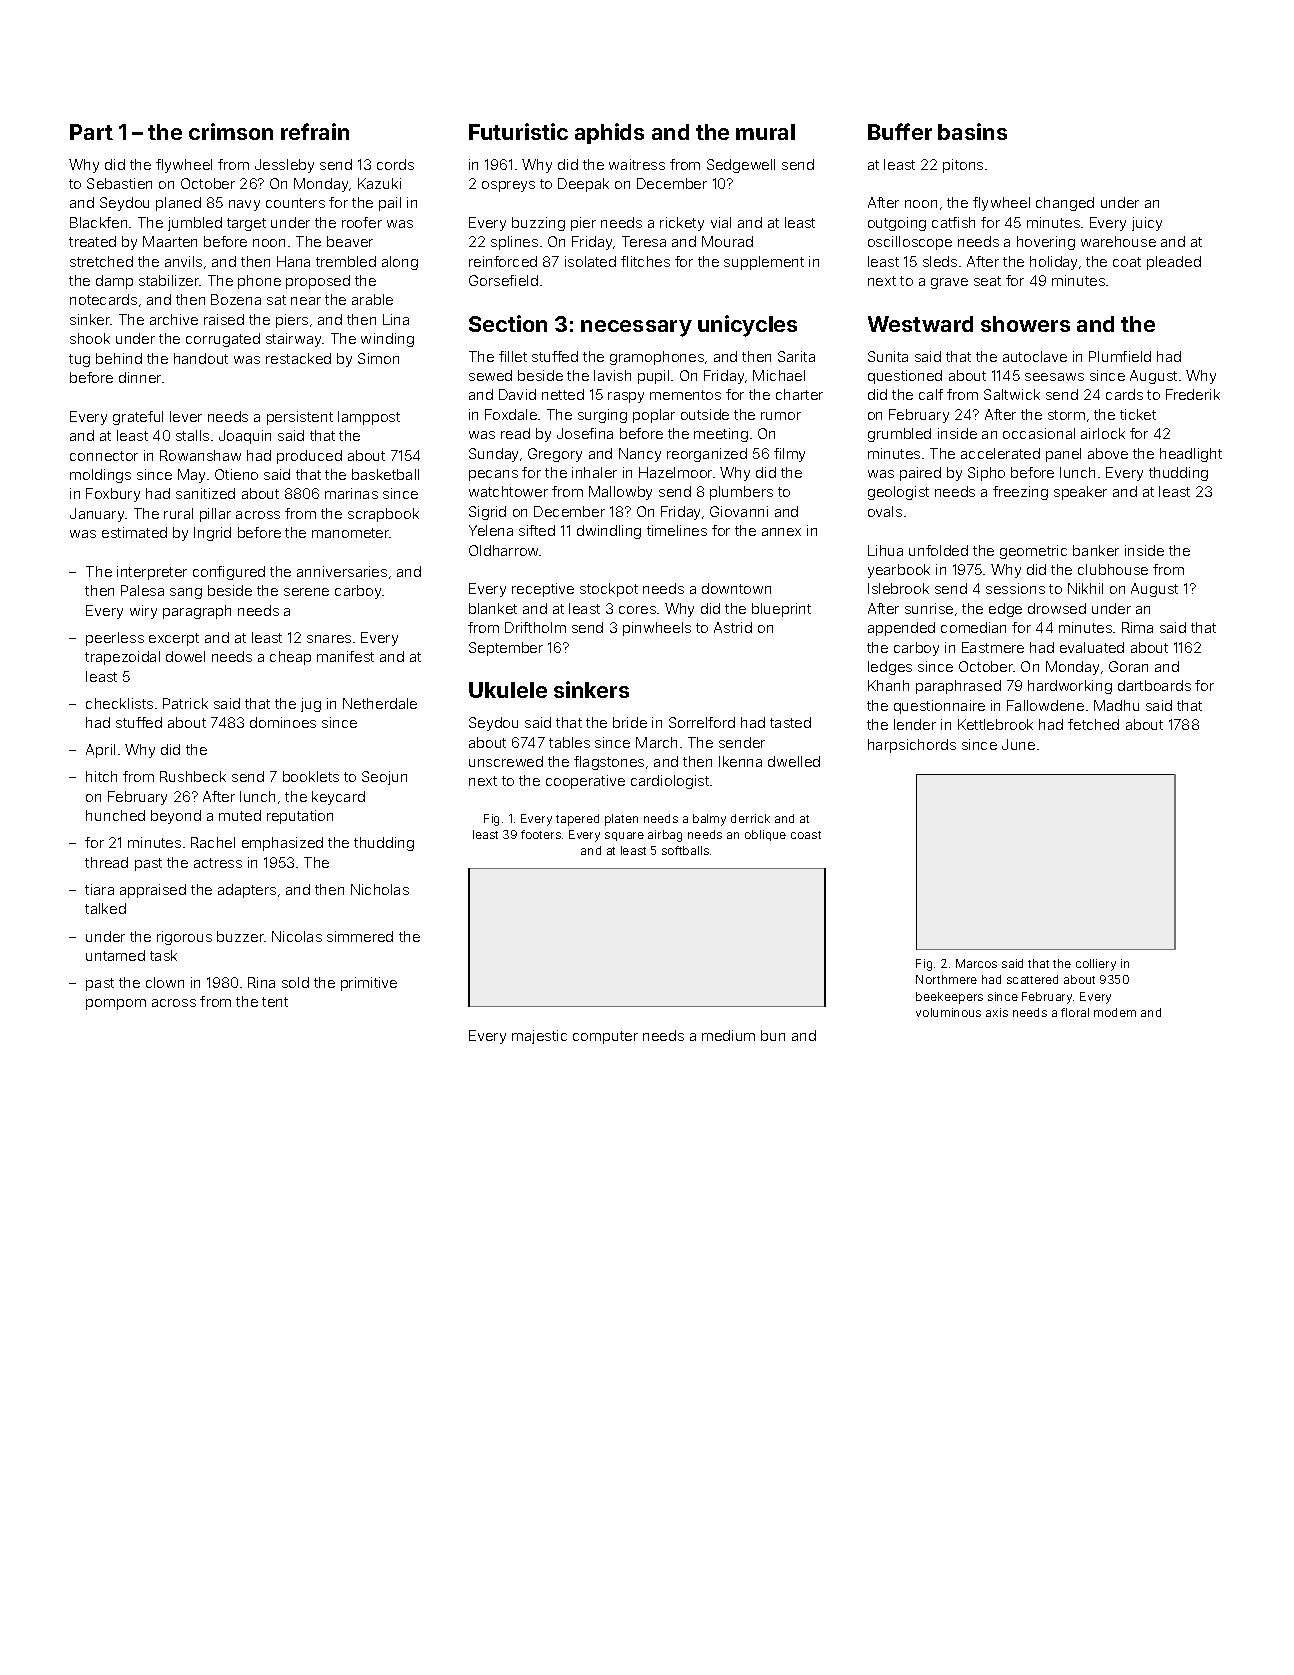 Image resolution: width=1294 pixels, height=1675 pixels. I want to click on refrain, so click(315, 131).
